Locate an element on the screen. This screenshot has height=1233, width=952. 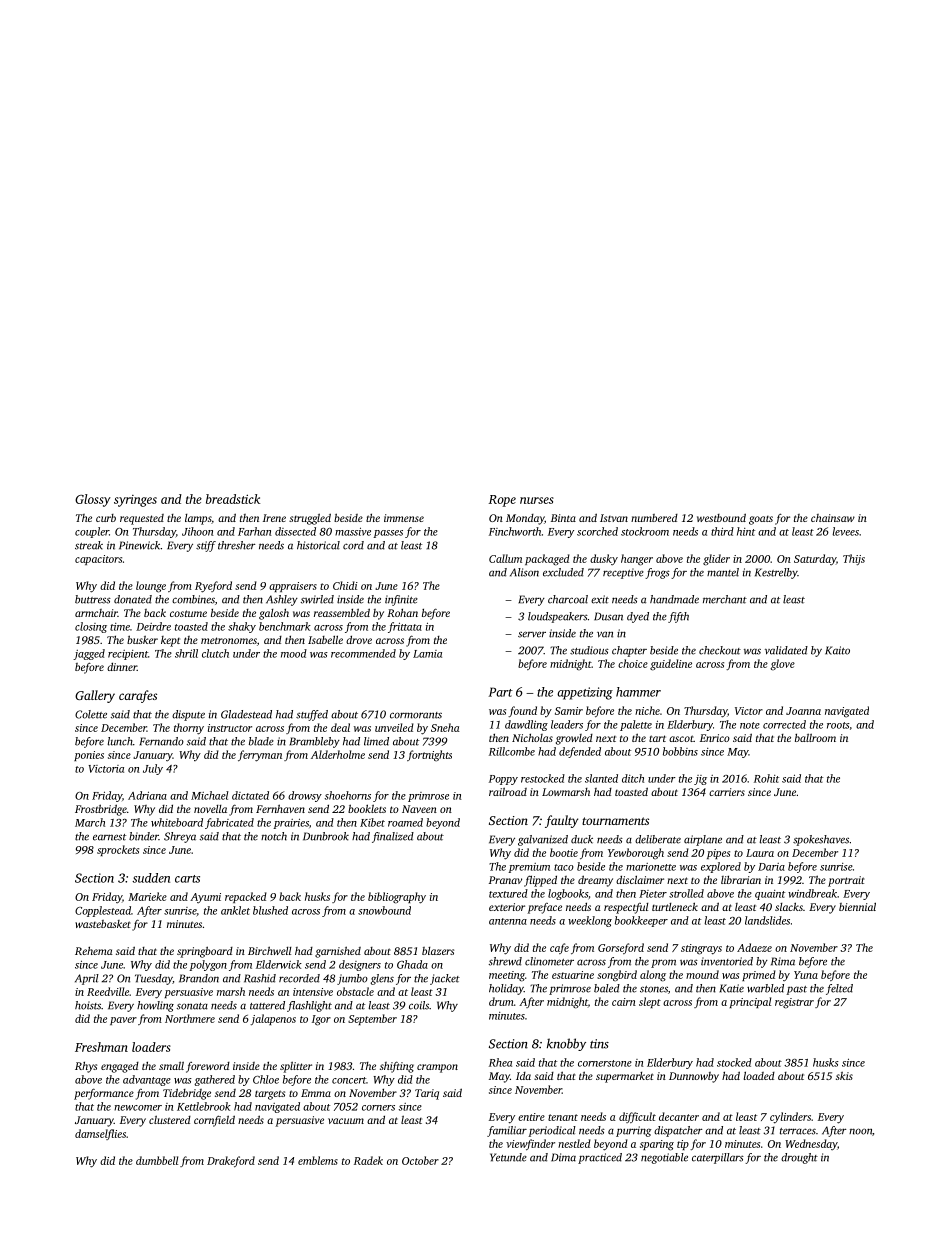
dispute is located at coordinates (188, 715).
